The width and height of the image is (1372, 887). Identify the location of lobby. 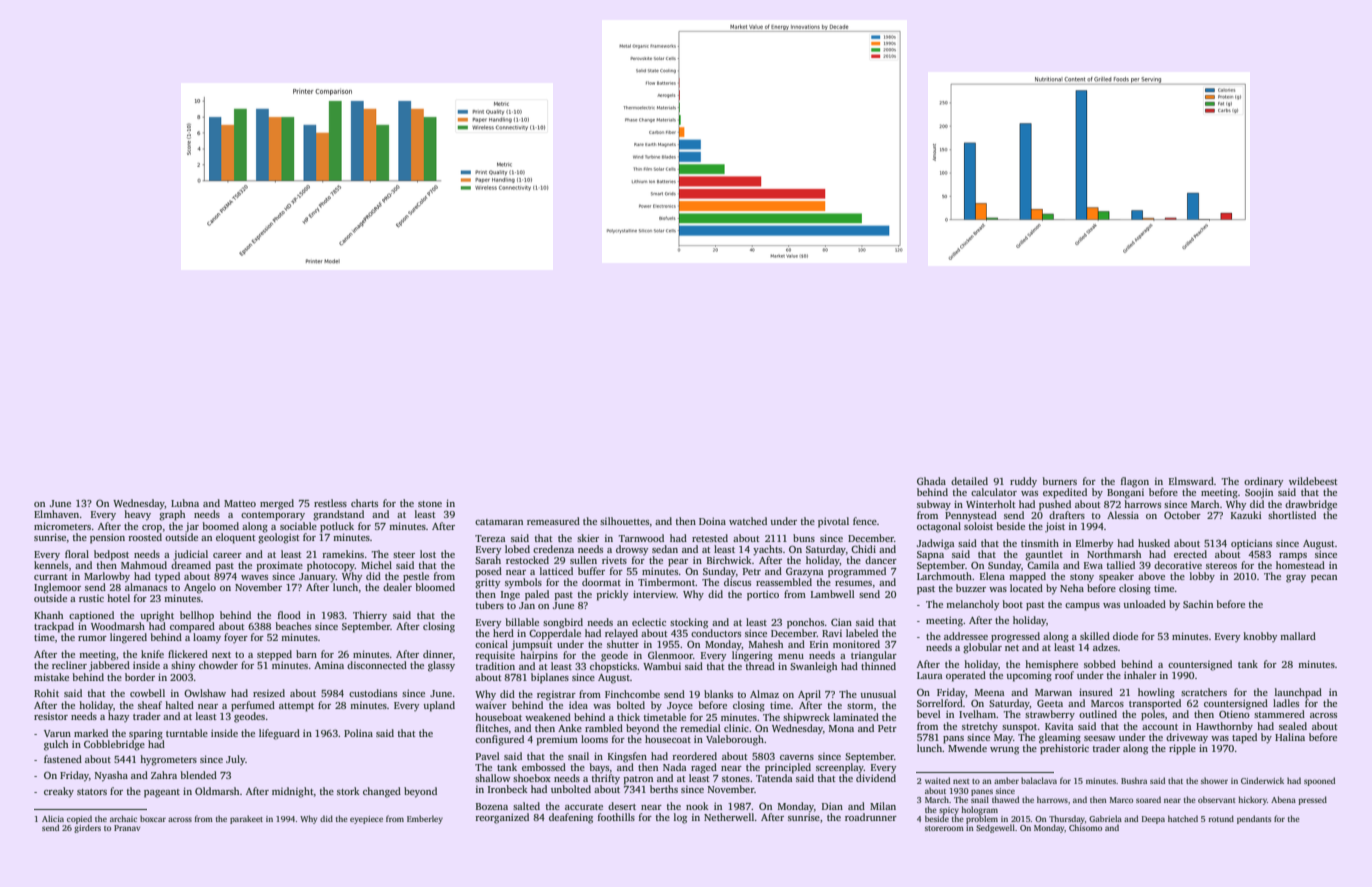
(1202, 577).
